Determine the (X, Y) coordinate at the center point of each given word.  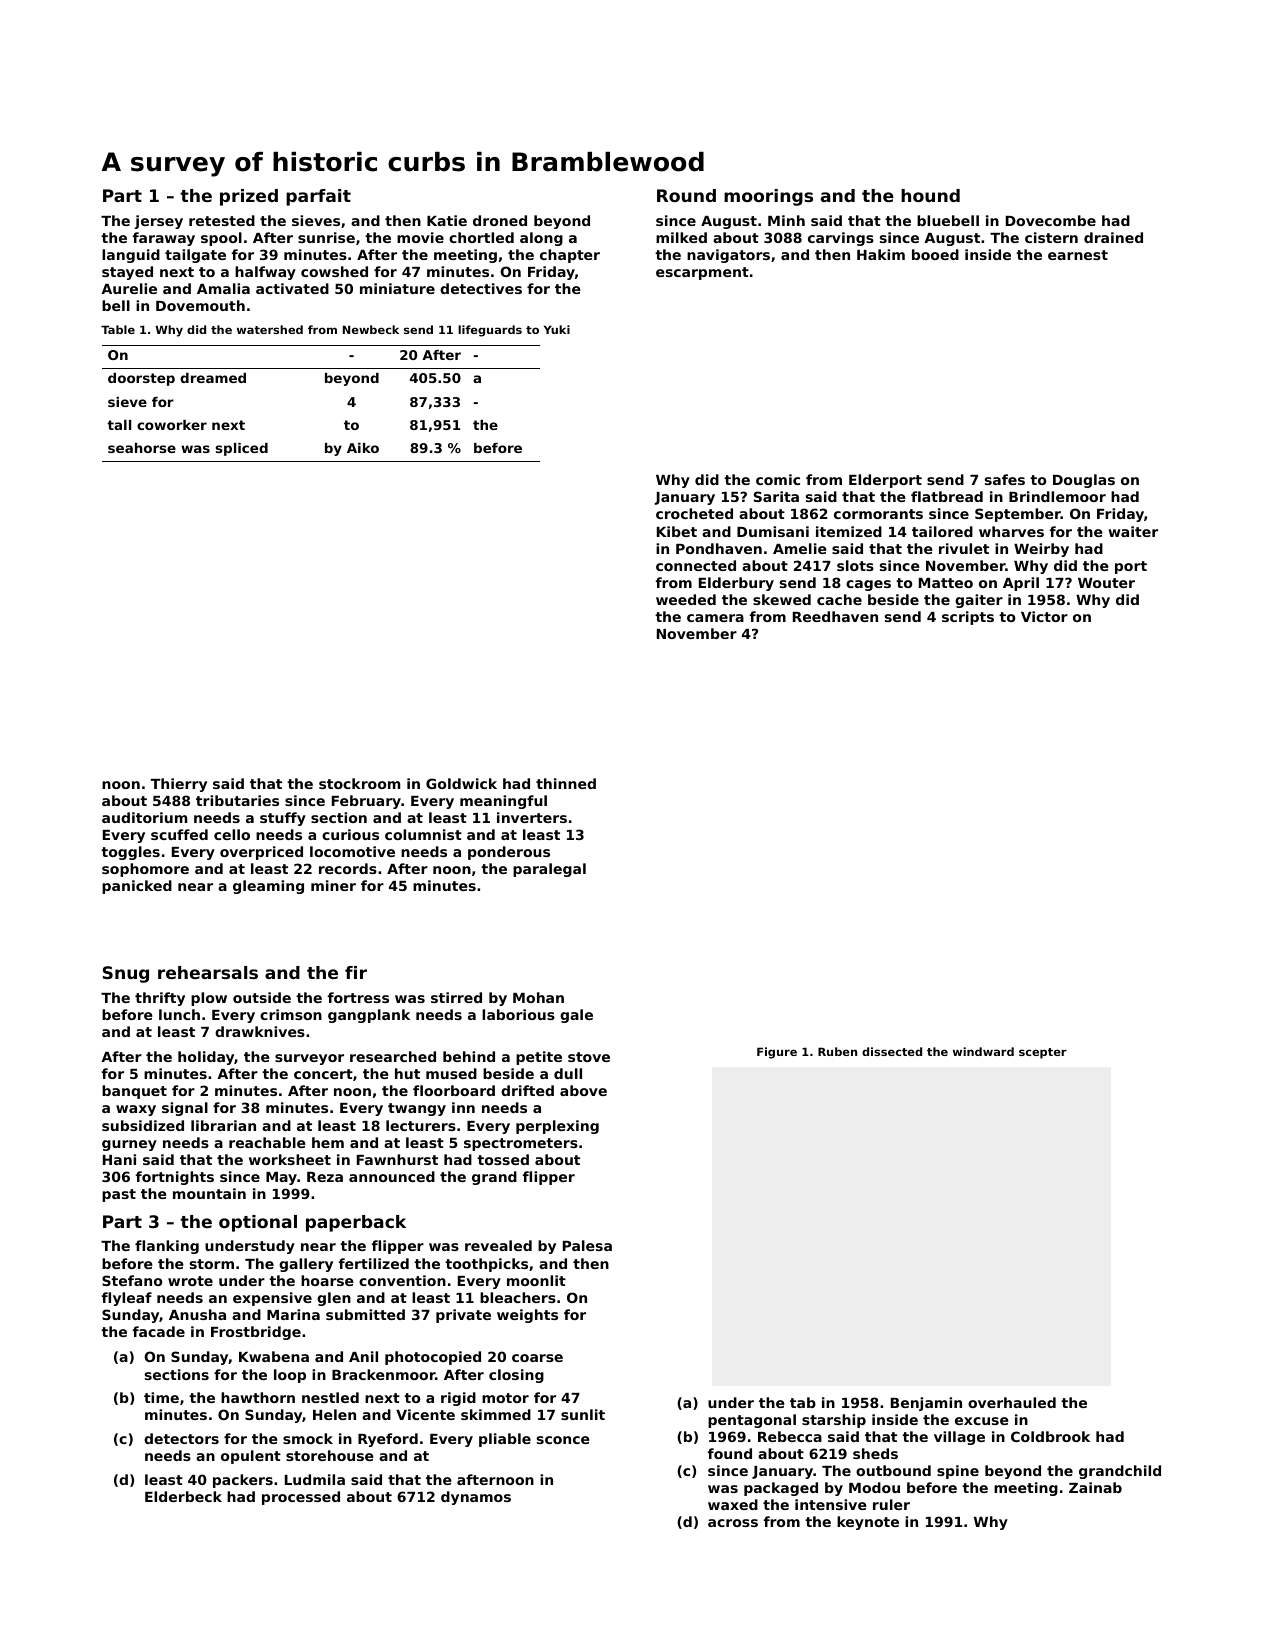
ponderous (509, 853)
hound (930, 195)
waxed (733, 1504)
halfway (265, 273)
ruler (891, 1504)
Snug (126, 974)
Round (686, 195)
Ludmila (315, 1479)
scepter (1043, 1053)
